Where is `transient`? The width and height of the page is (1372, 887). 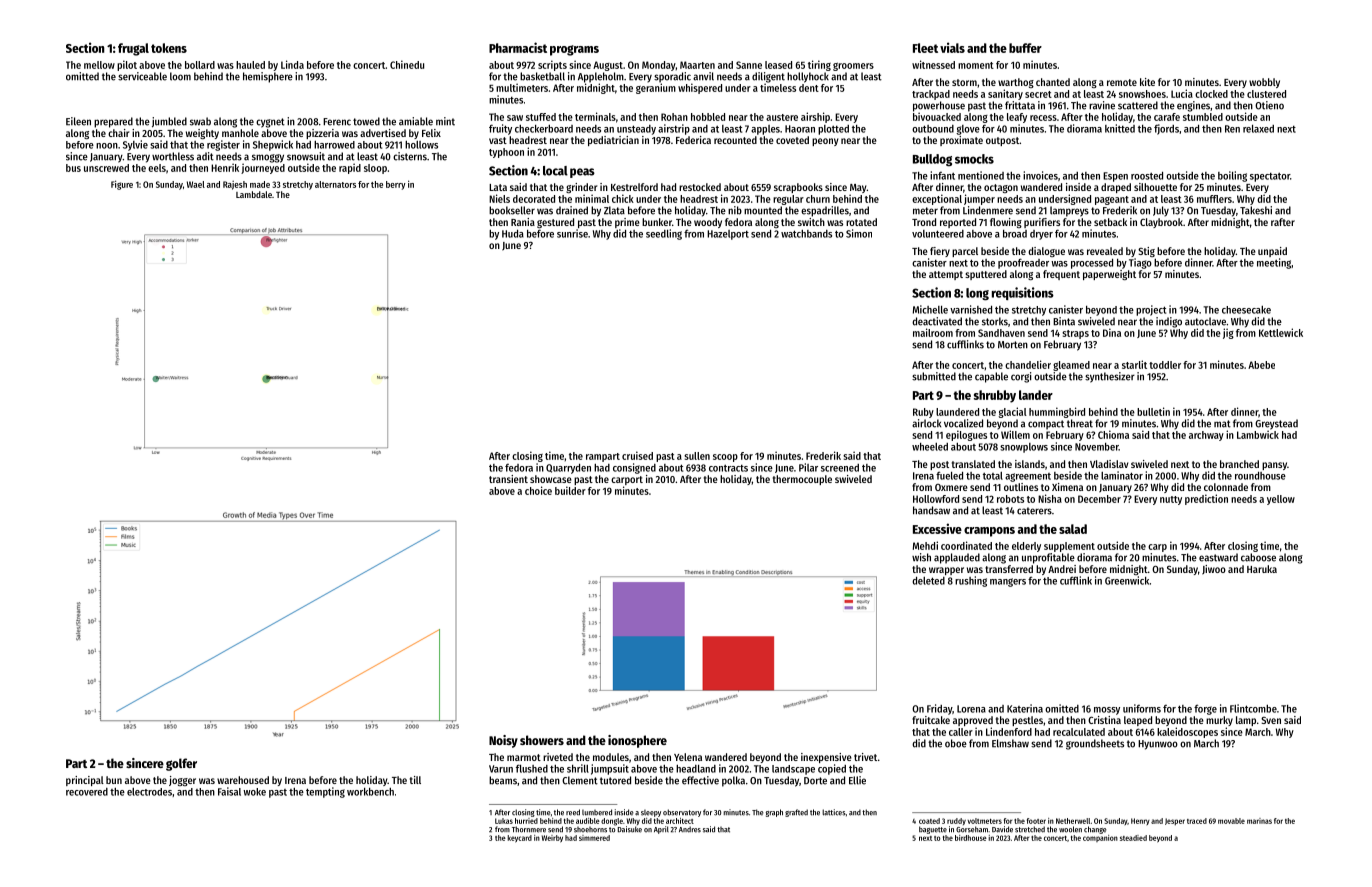
transient is located at coordinates (508, 479).
